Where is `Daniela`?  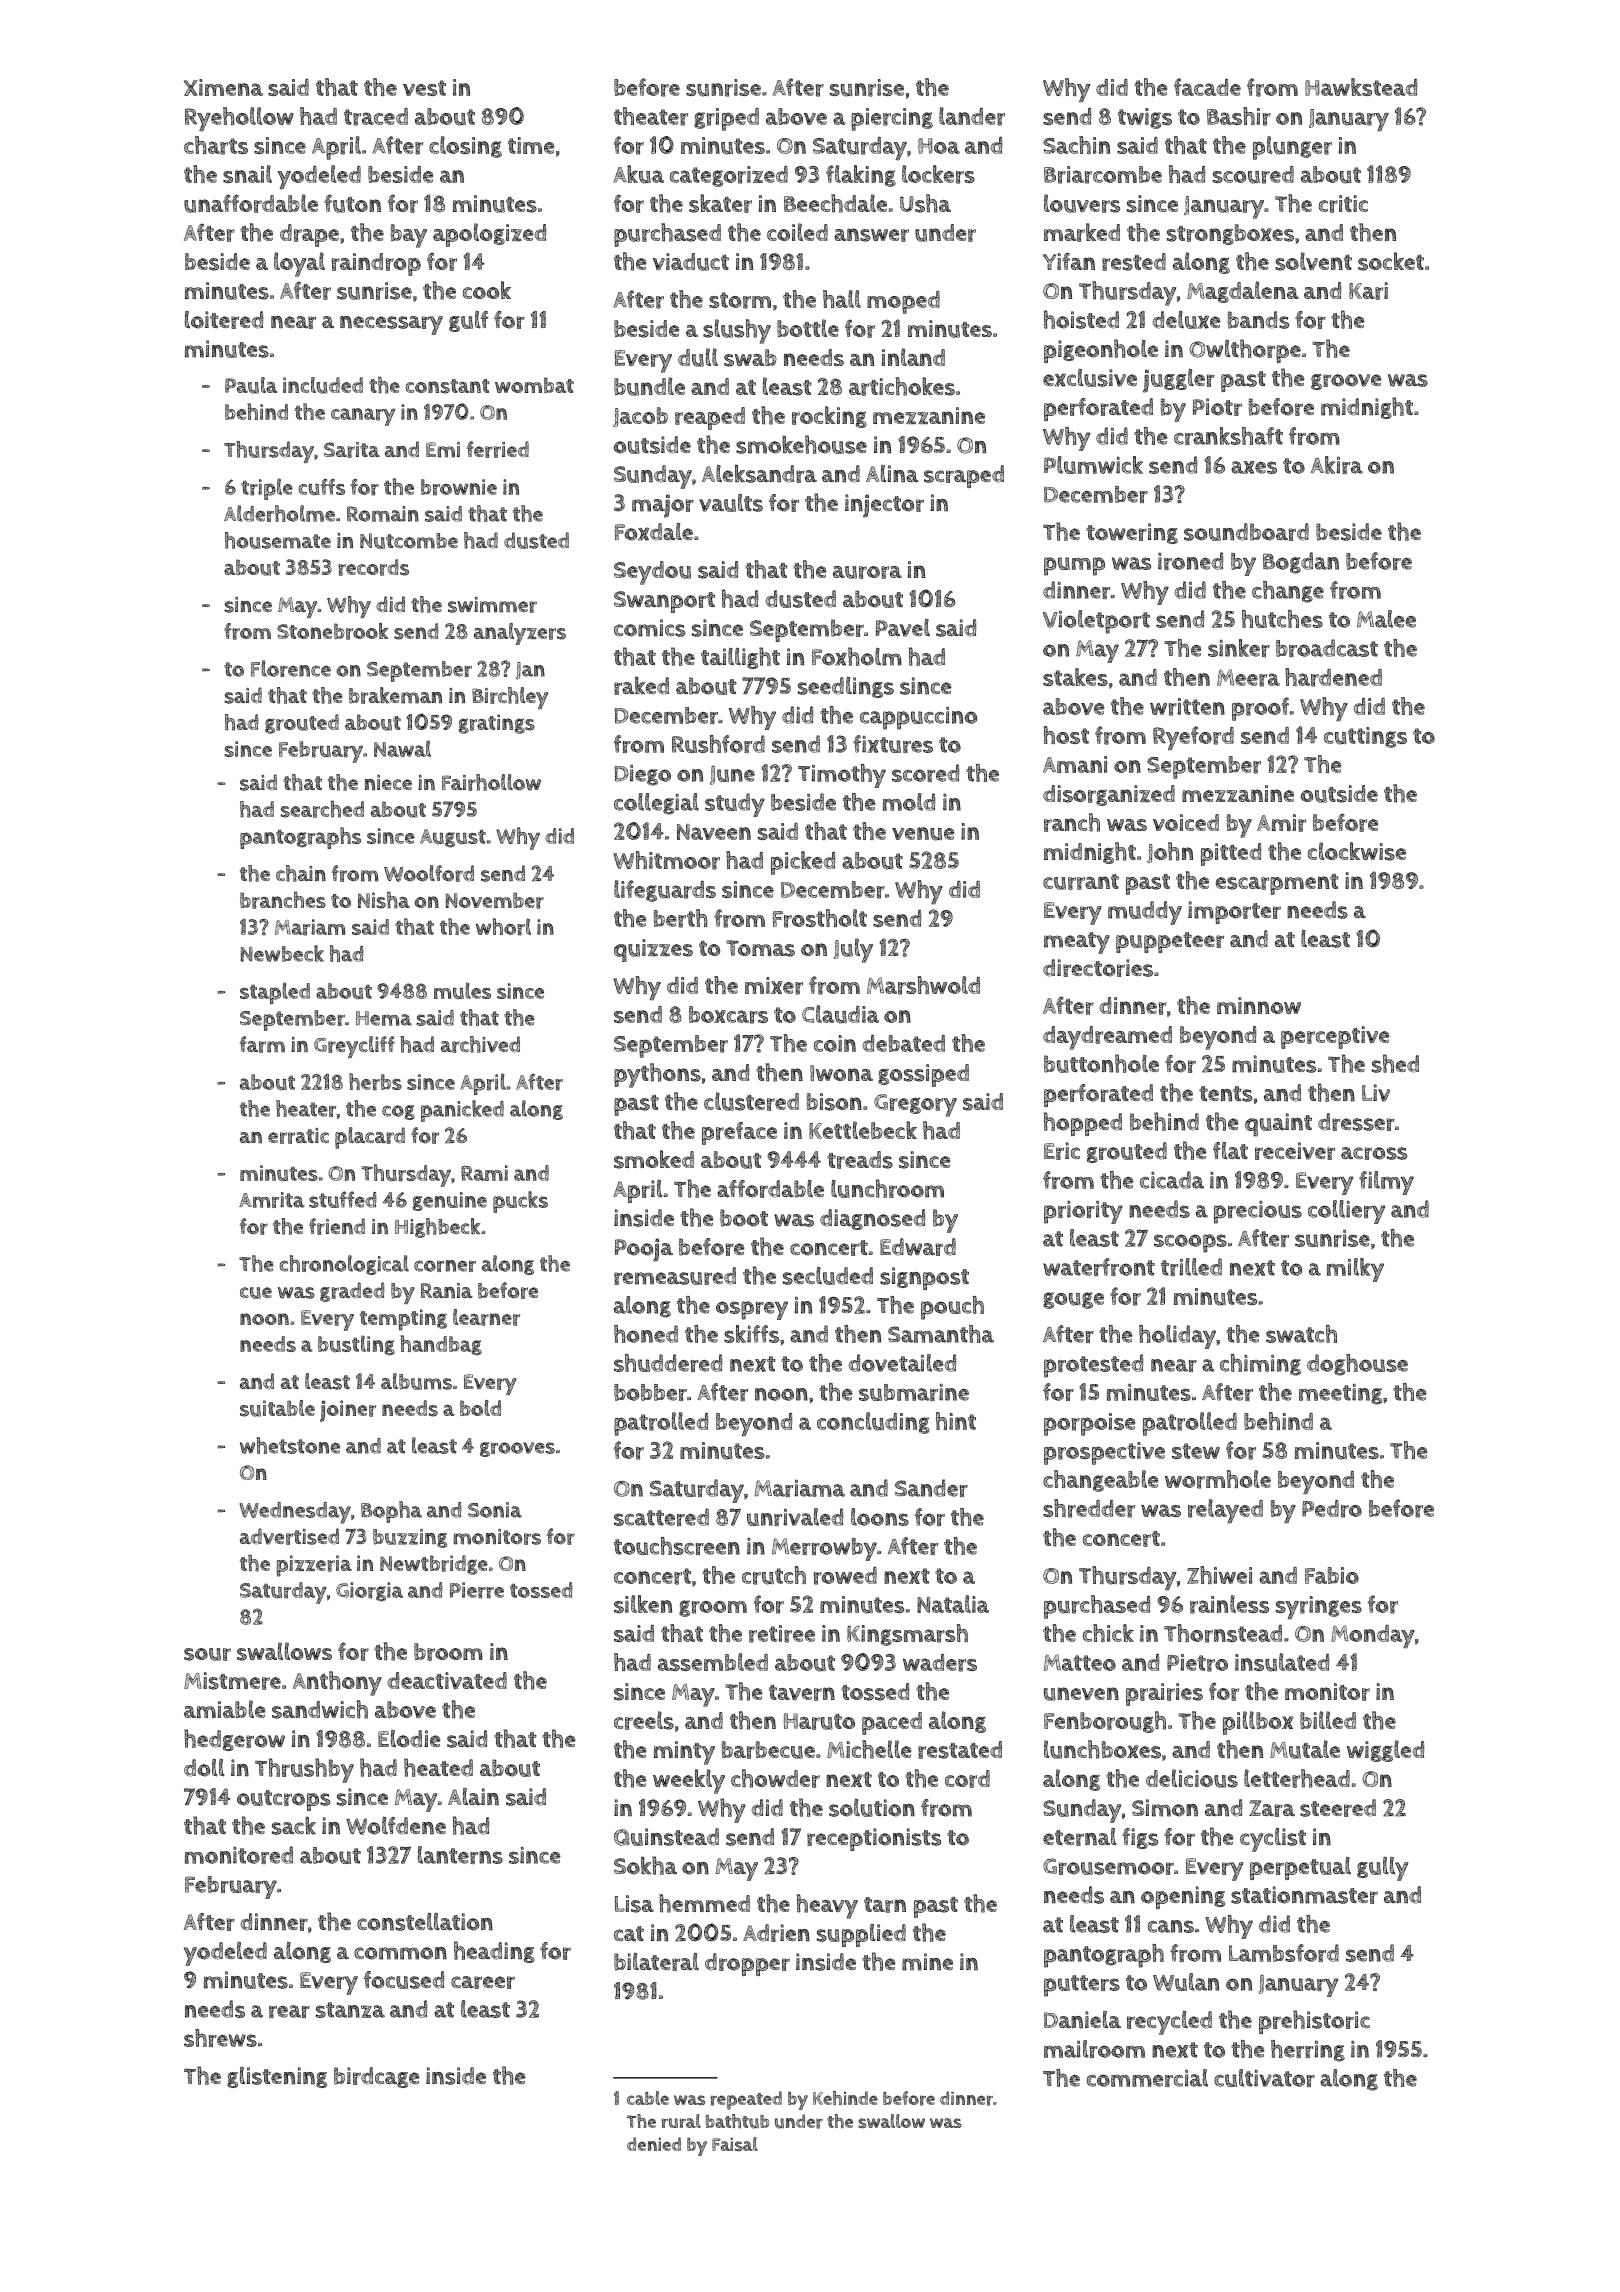 Daniela is located at coordinates (1082, 2020).
